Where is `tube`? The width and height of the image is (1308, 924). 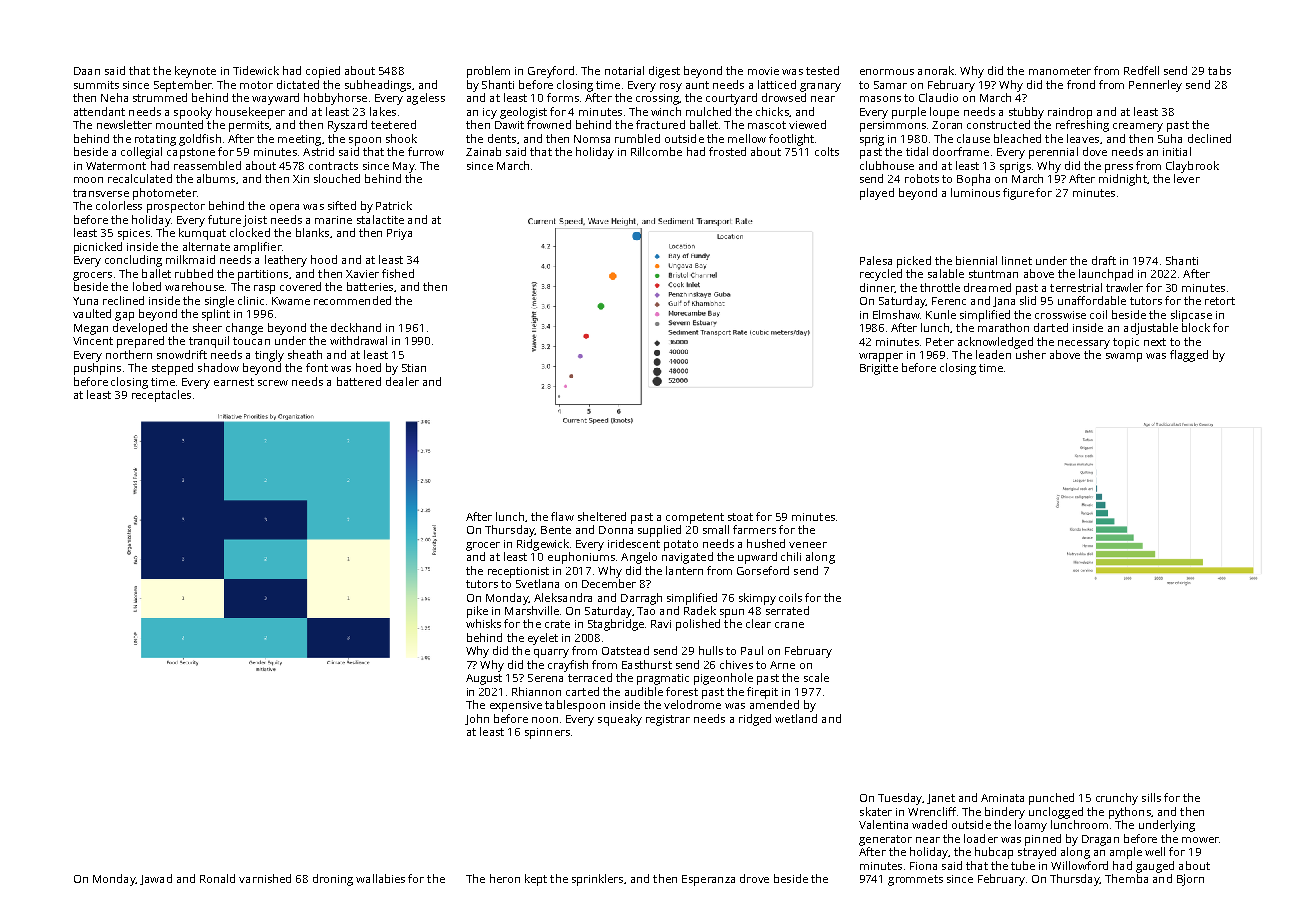
tube is located at coordinates (1023, 865).
